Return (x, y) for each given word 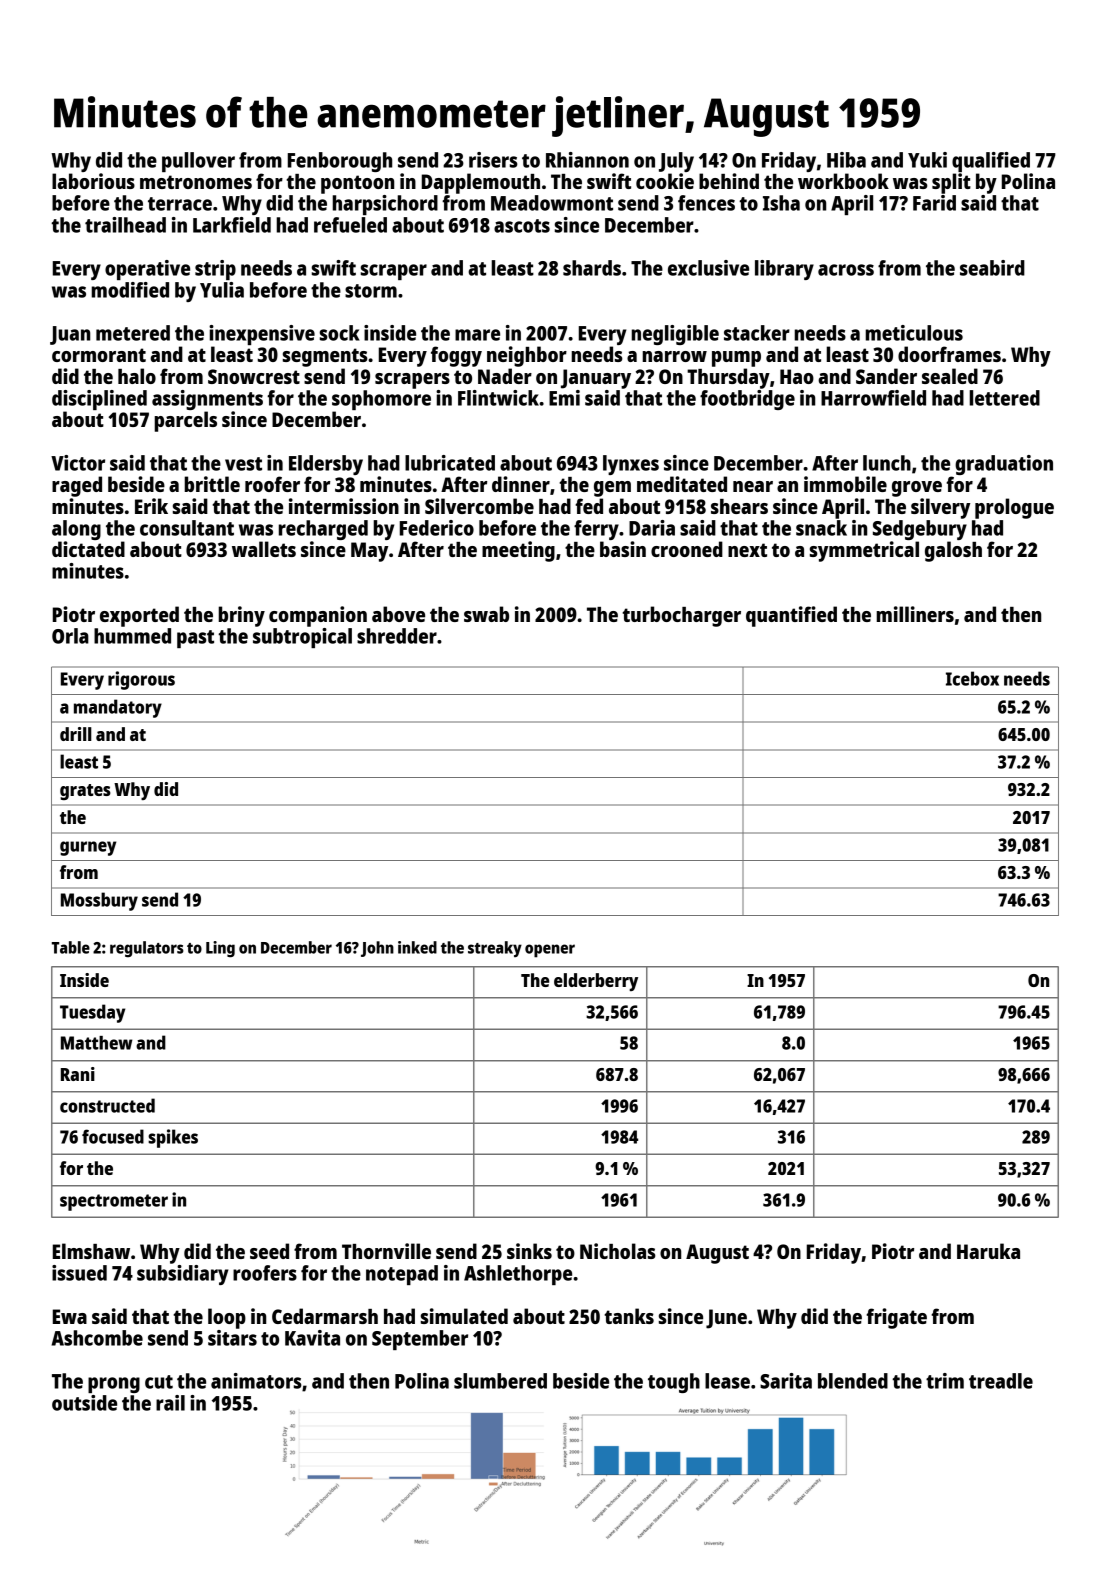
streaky (495, 949)
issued (79, 1273)
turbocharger (681, 616)
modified (130, 290)
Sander (886, 376)
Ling (220, 949)
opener (550, 951)
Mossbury (99, 901)
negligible (675, 335)
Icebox (972, 678)
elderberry (596, 982)
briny (241, 616)
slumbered (500, 1381)
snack (821, 528)
